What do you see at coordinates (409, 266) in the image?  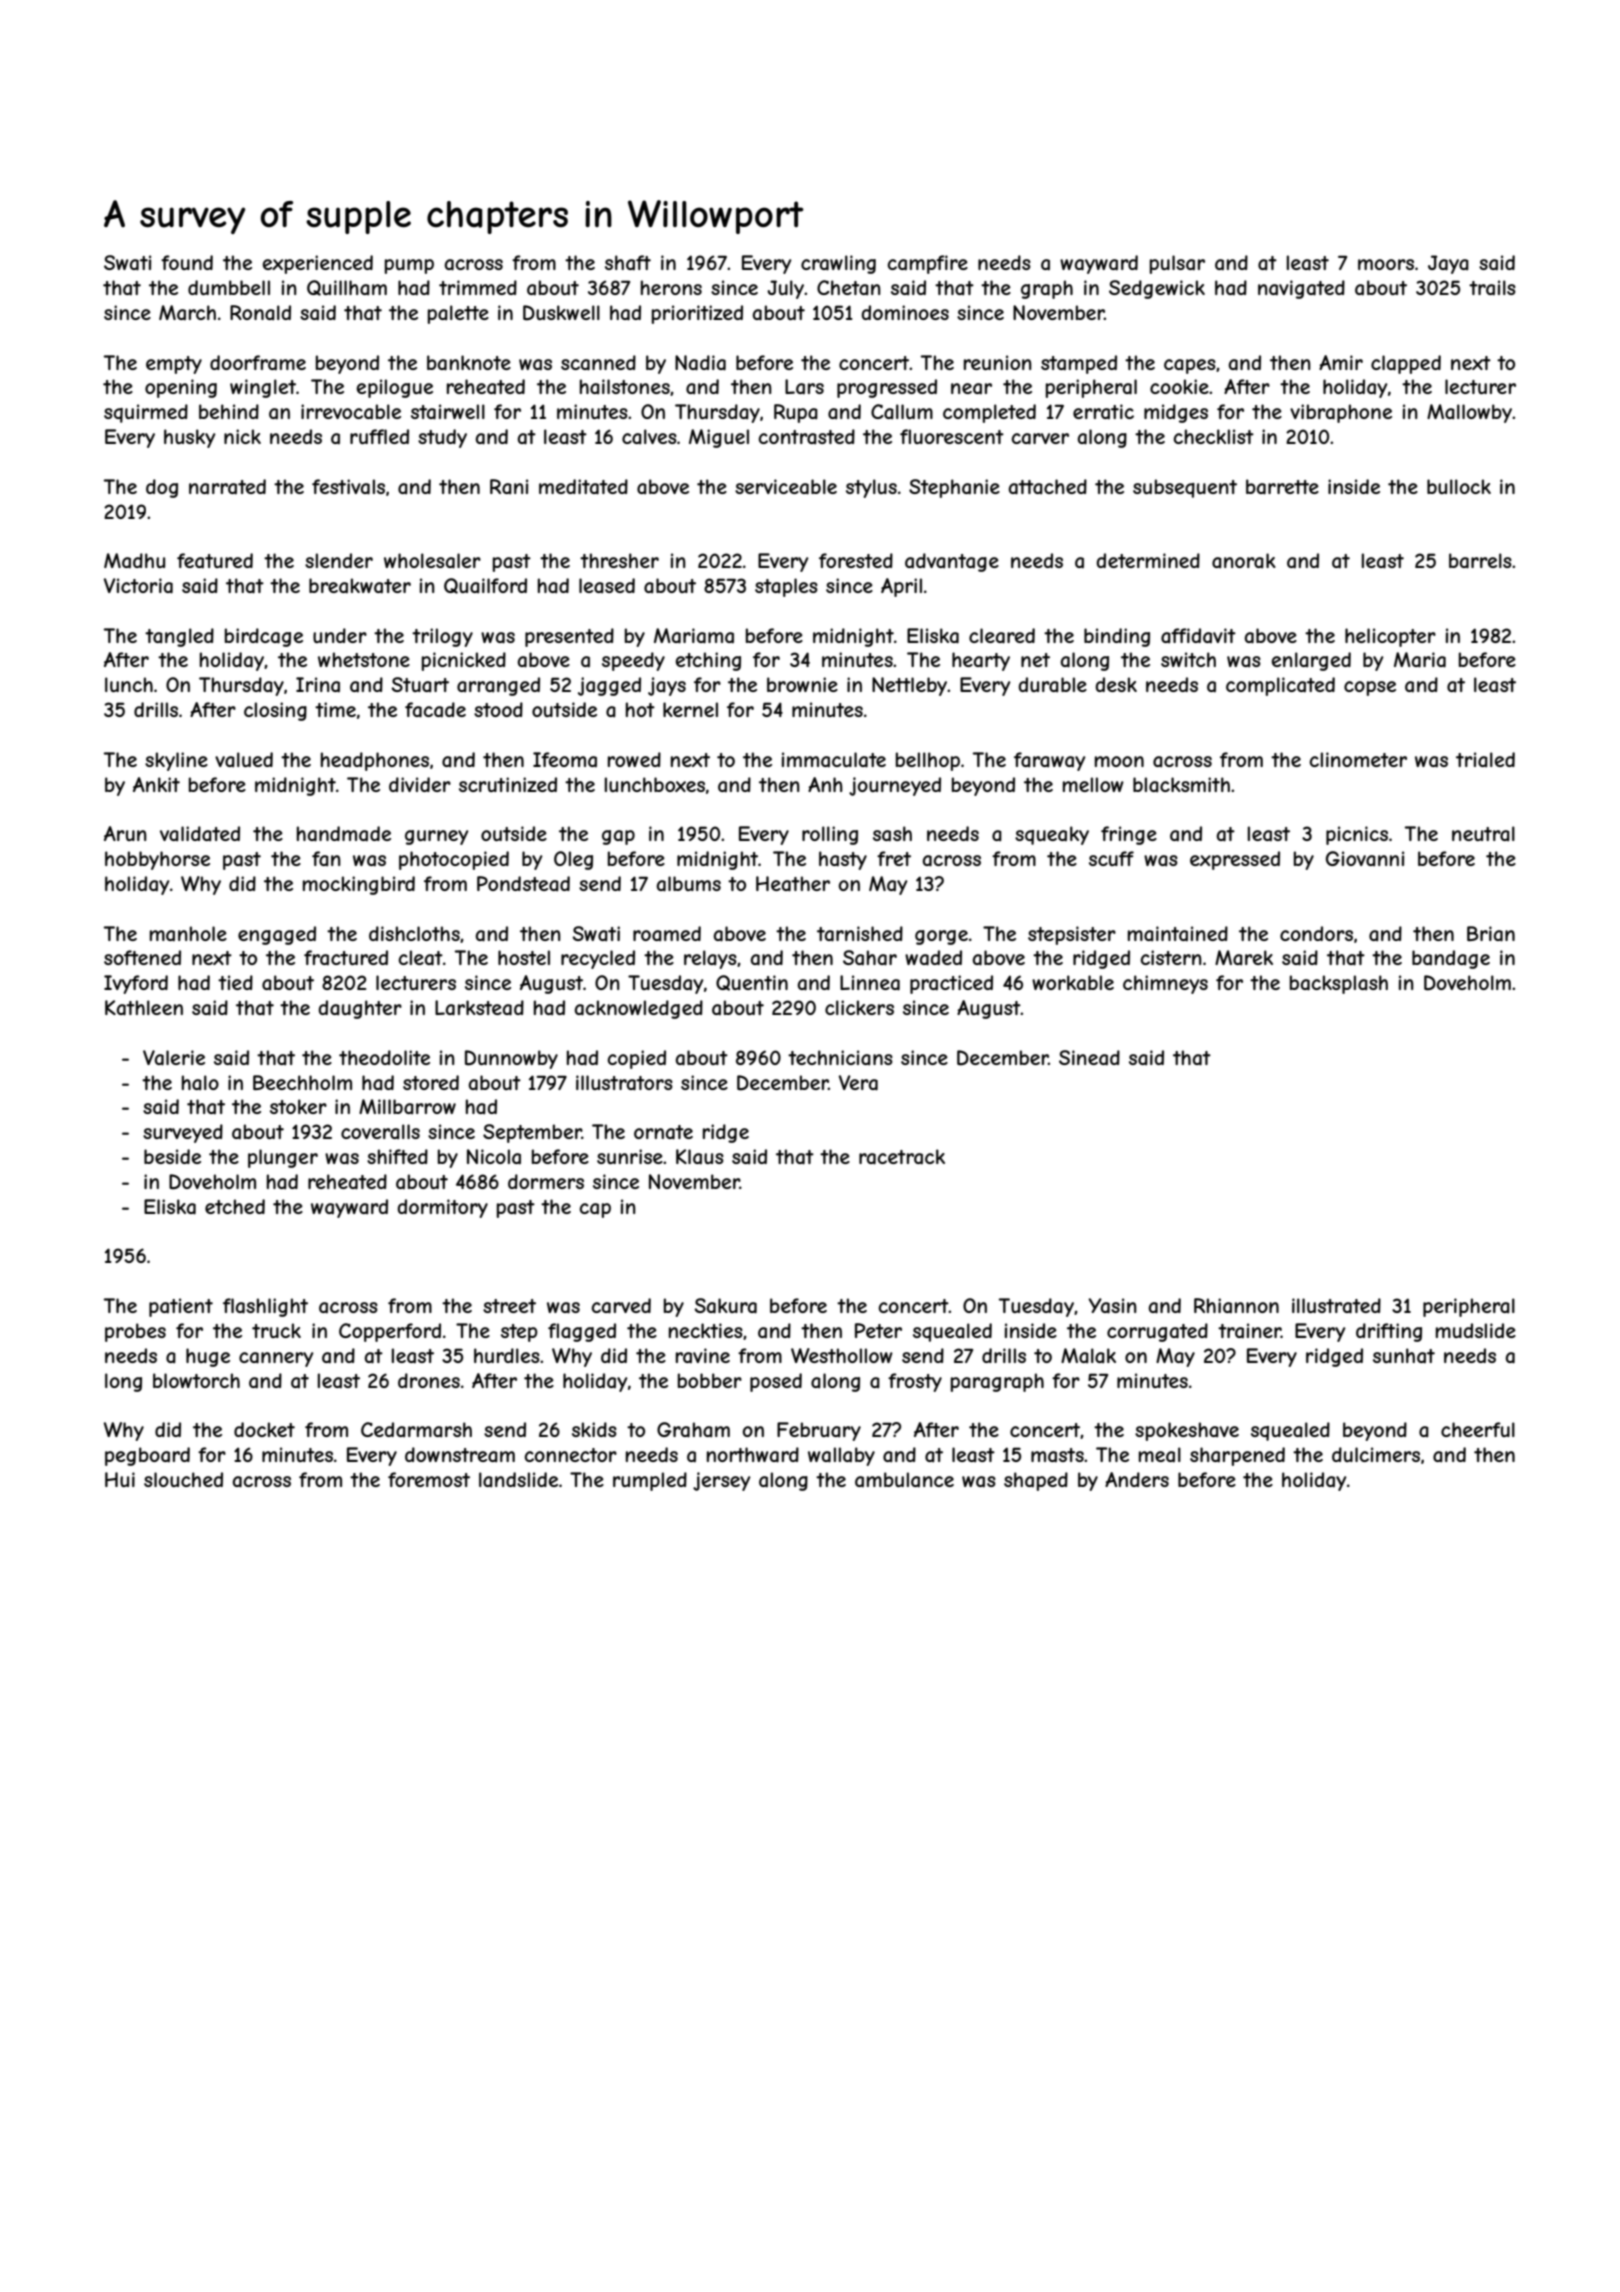 I see `pump` at bounding box center [409, 266].
